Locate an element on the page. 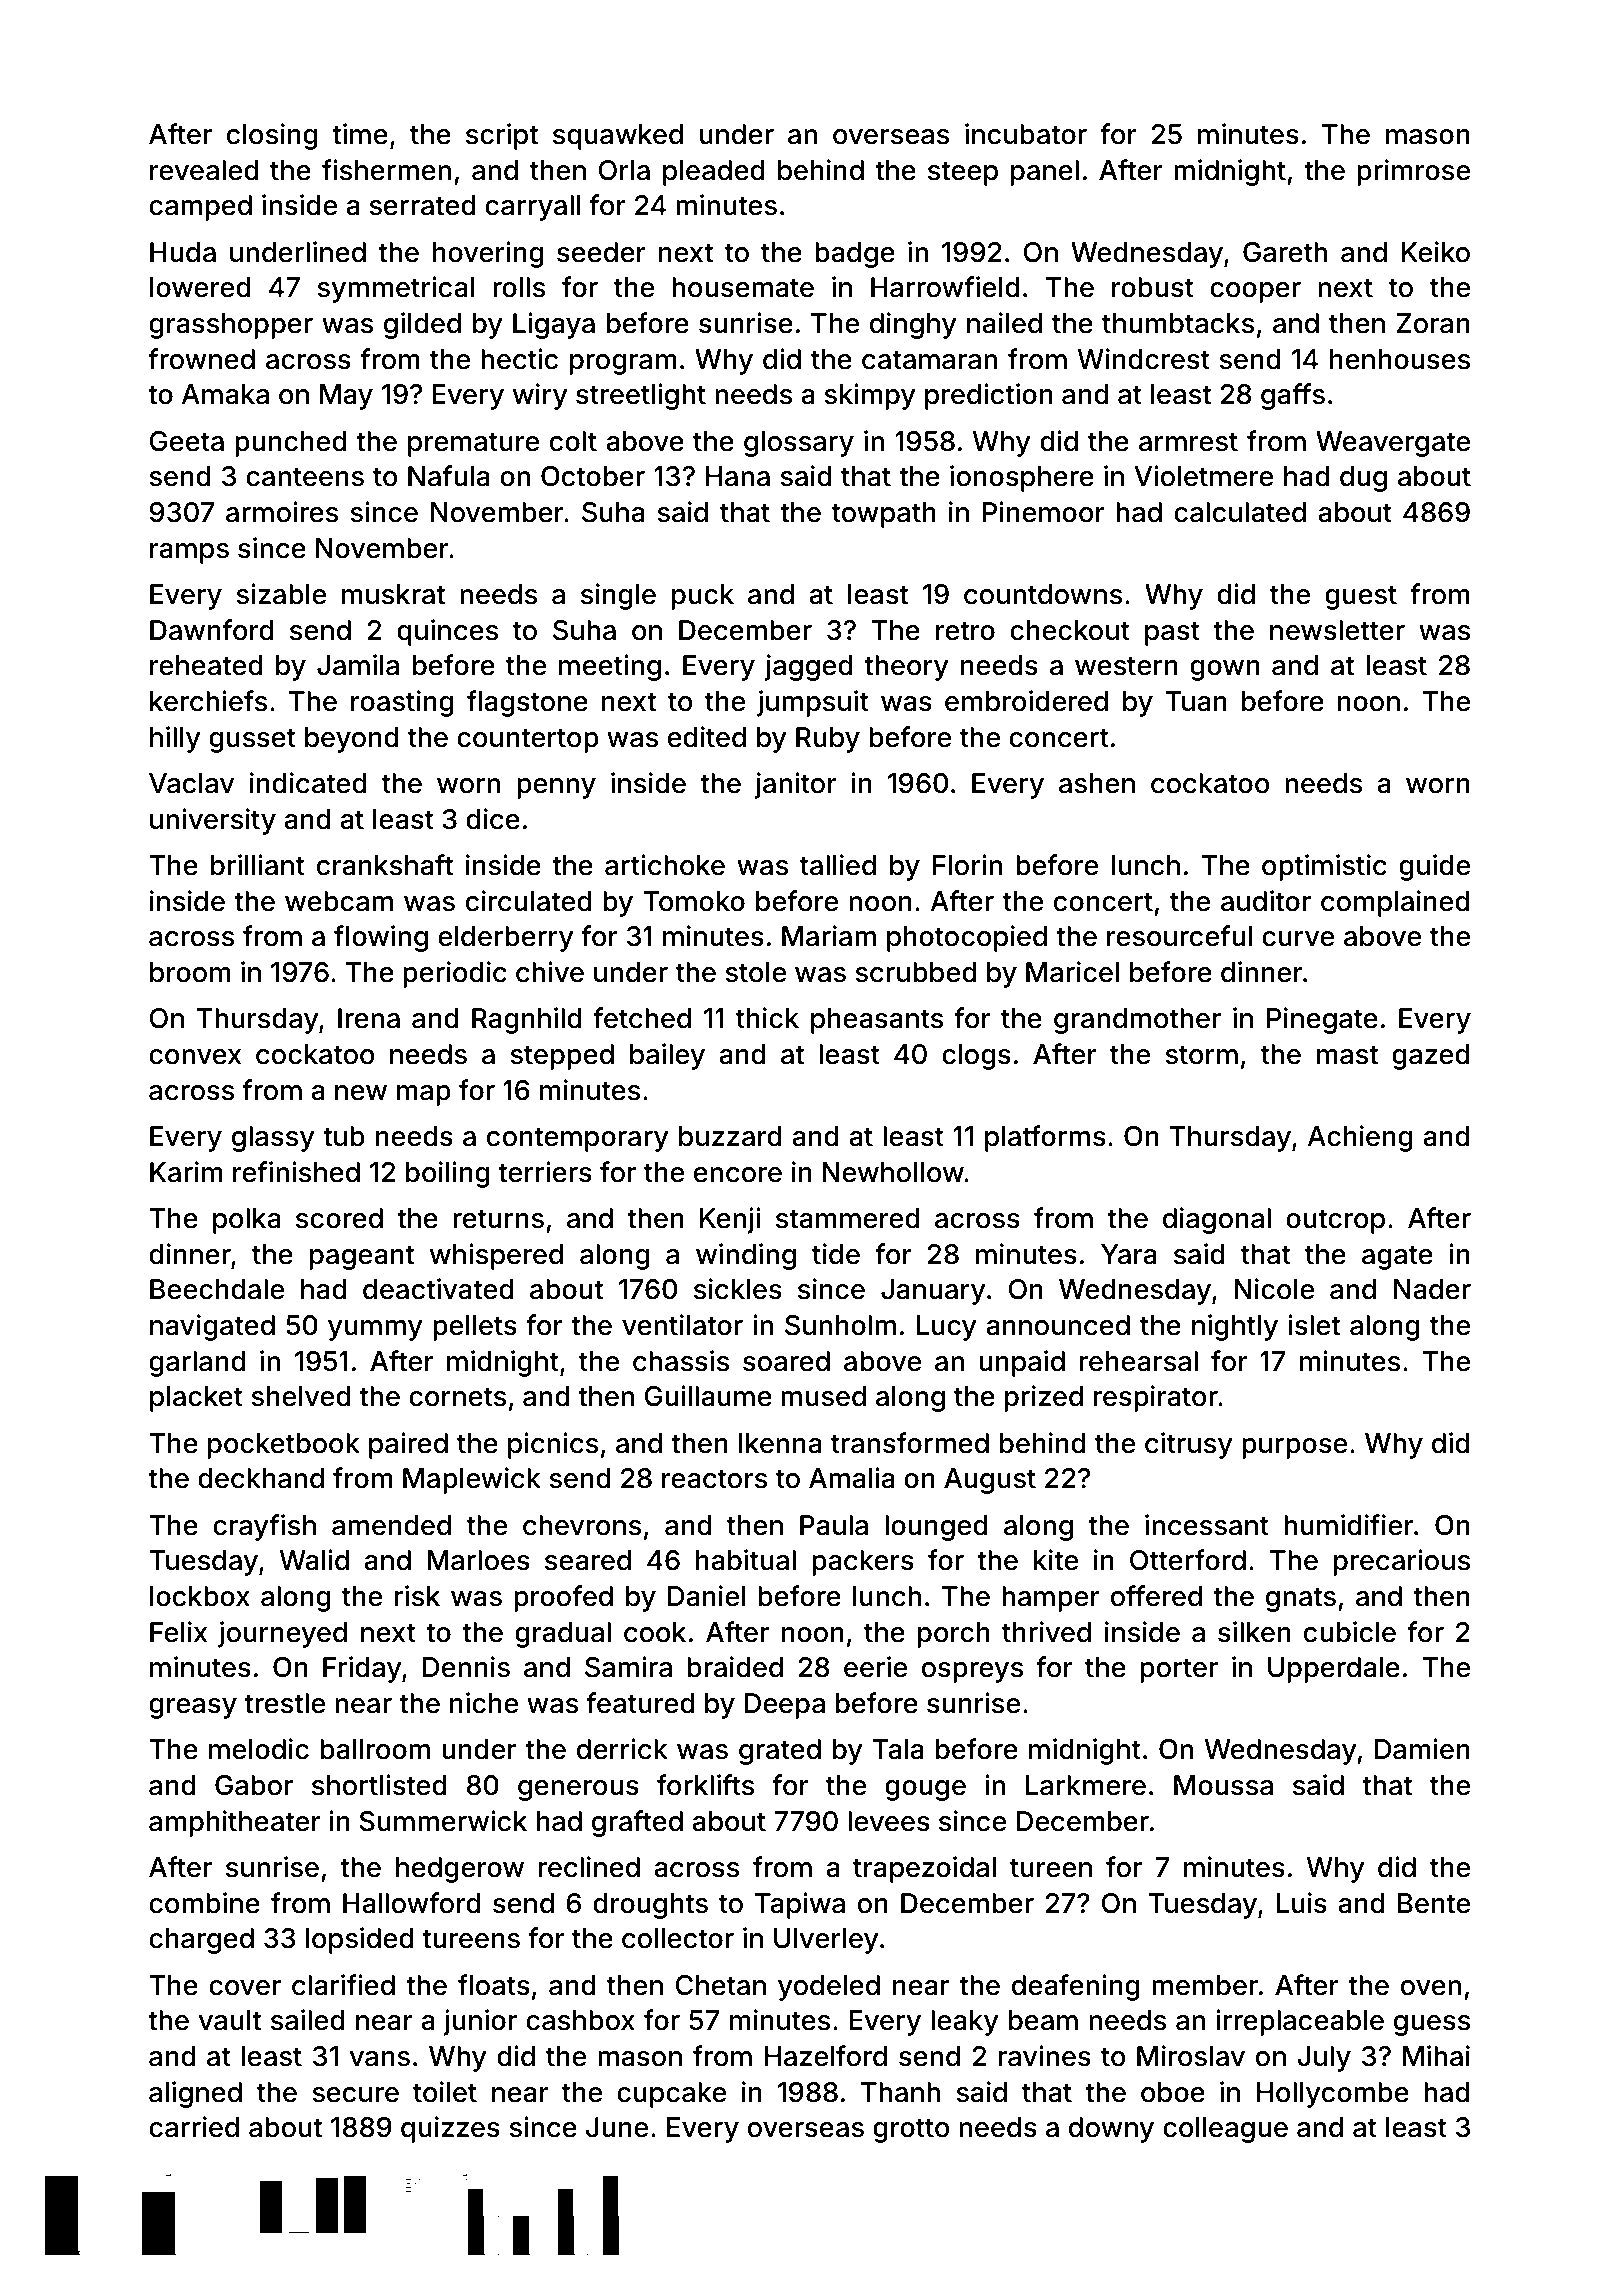 This document has width=1620, height=2292. primrose is located at coordinates (1413, 172).
